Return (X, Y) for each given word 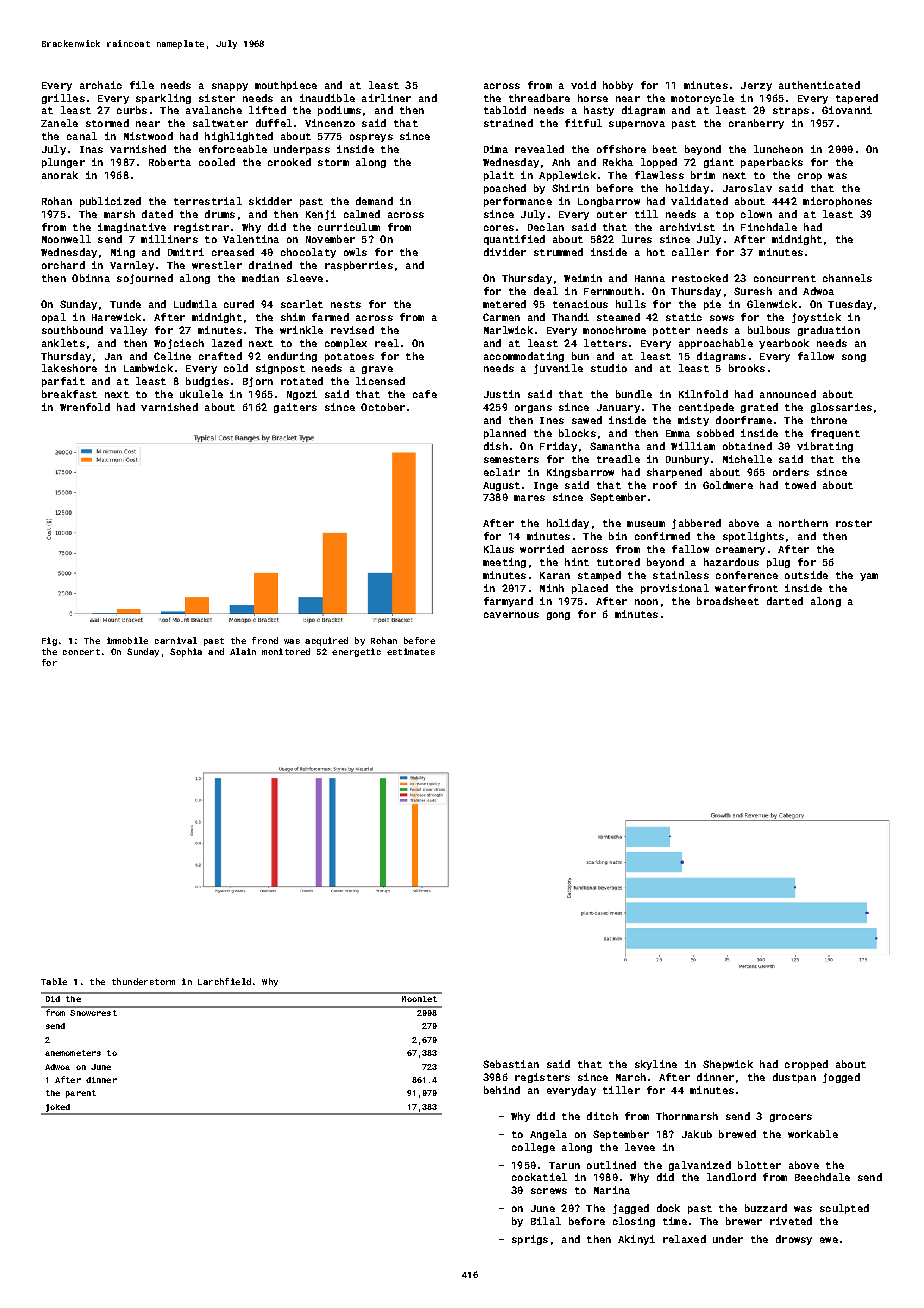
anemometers (73, 1053)
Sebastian (511, 1064)
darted (785, 601)
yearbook (784, 344)
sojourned (145, 279)
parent (81, 1094)
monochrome (614, 330)
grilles (63, 99)
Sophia (186, 652)
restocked (700, 278)
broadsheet (728, 601)
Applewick (567, 176)
